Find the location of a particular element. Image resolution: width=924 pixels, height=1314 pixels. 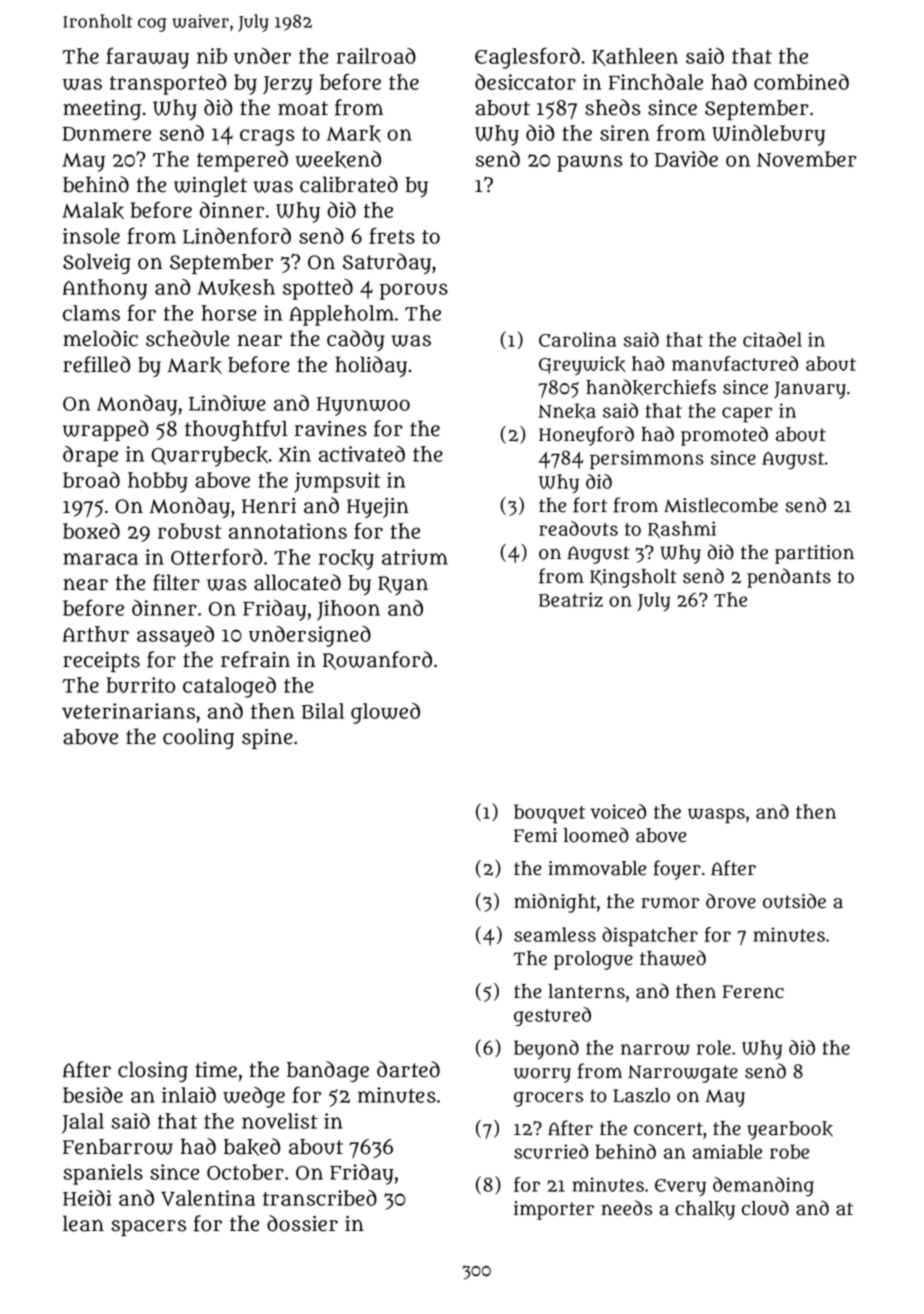

Eaglesford is located at coordinates (527, 58).
